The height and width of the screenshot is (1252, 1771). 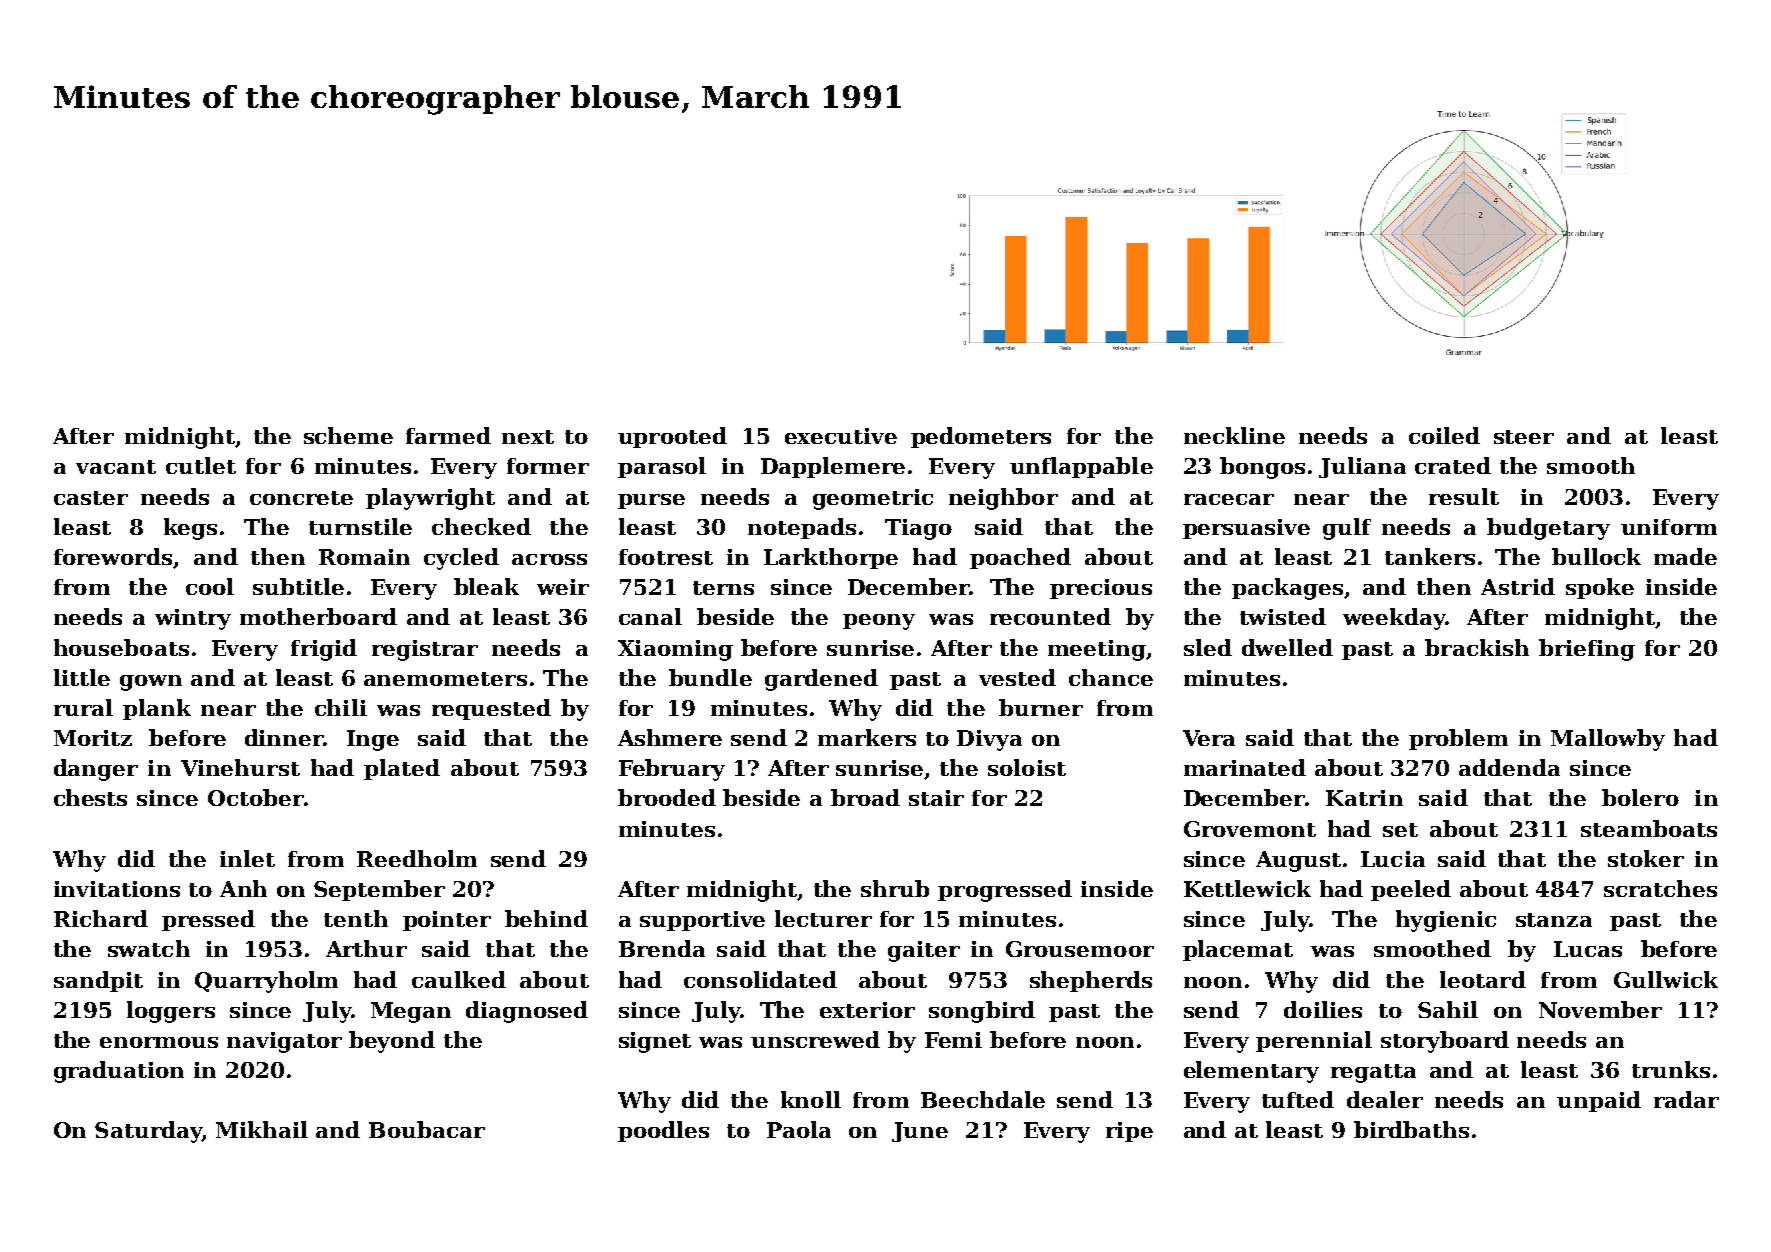 What do you see at coordinates (348, 435) in the screenshot?
I see `scheme` at bounding box center [348, 435].
